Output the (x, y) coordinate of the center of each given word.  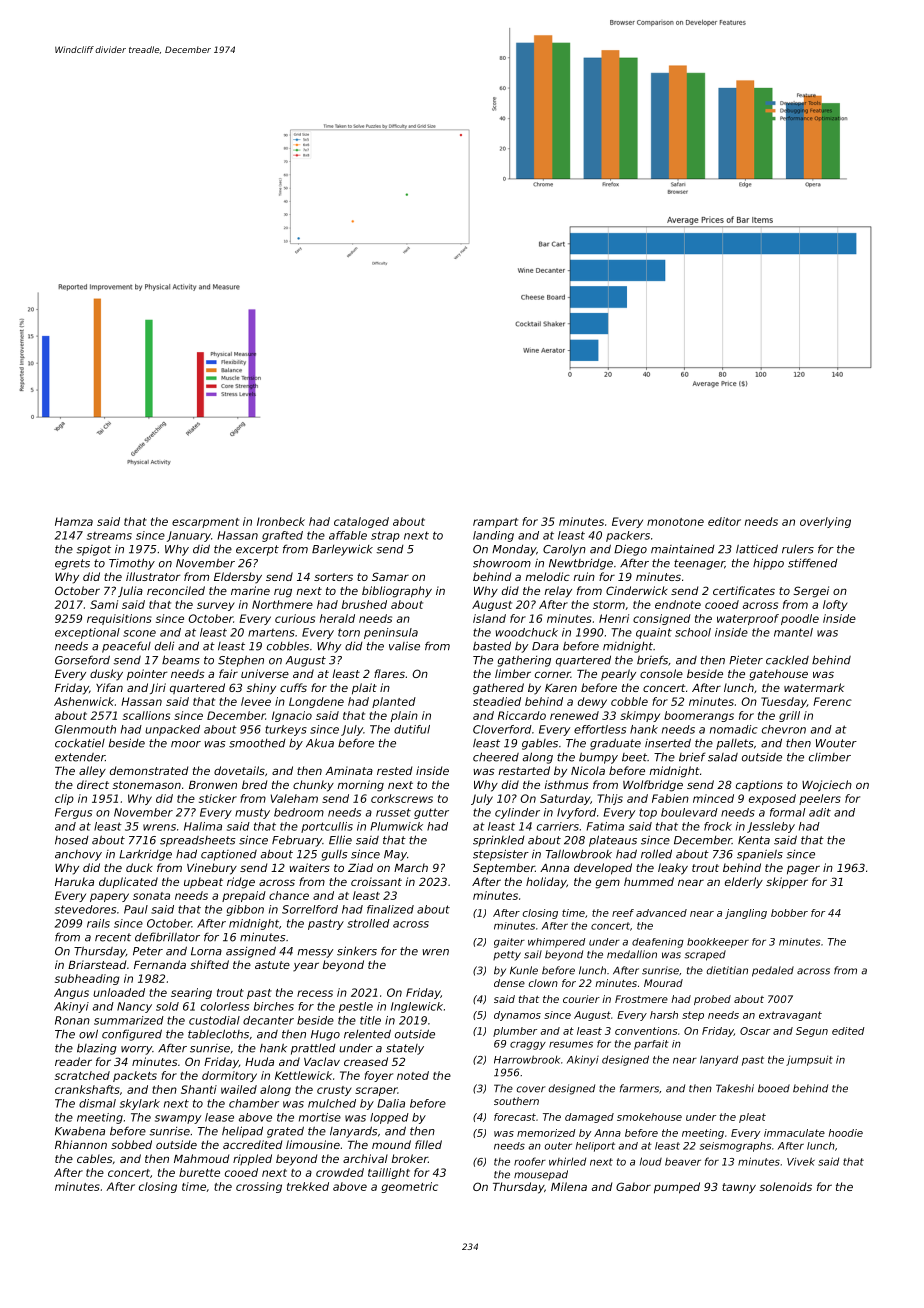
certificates (744, 590)
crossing (259, 1187)
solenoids (785, 1186)
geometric (409, 1187)
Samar (390, 576)
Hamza (74, 521)
